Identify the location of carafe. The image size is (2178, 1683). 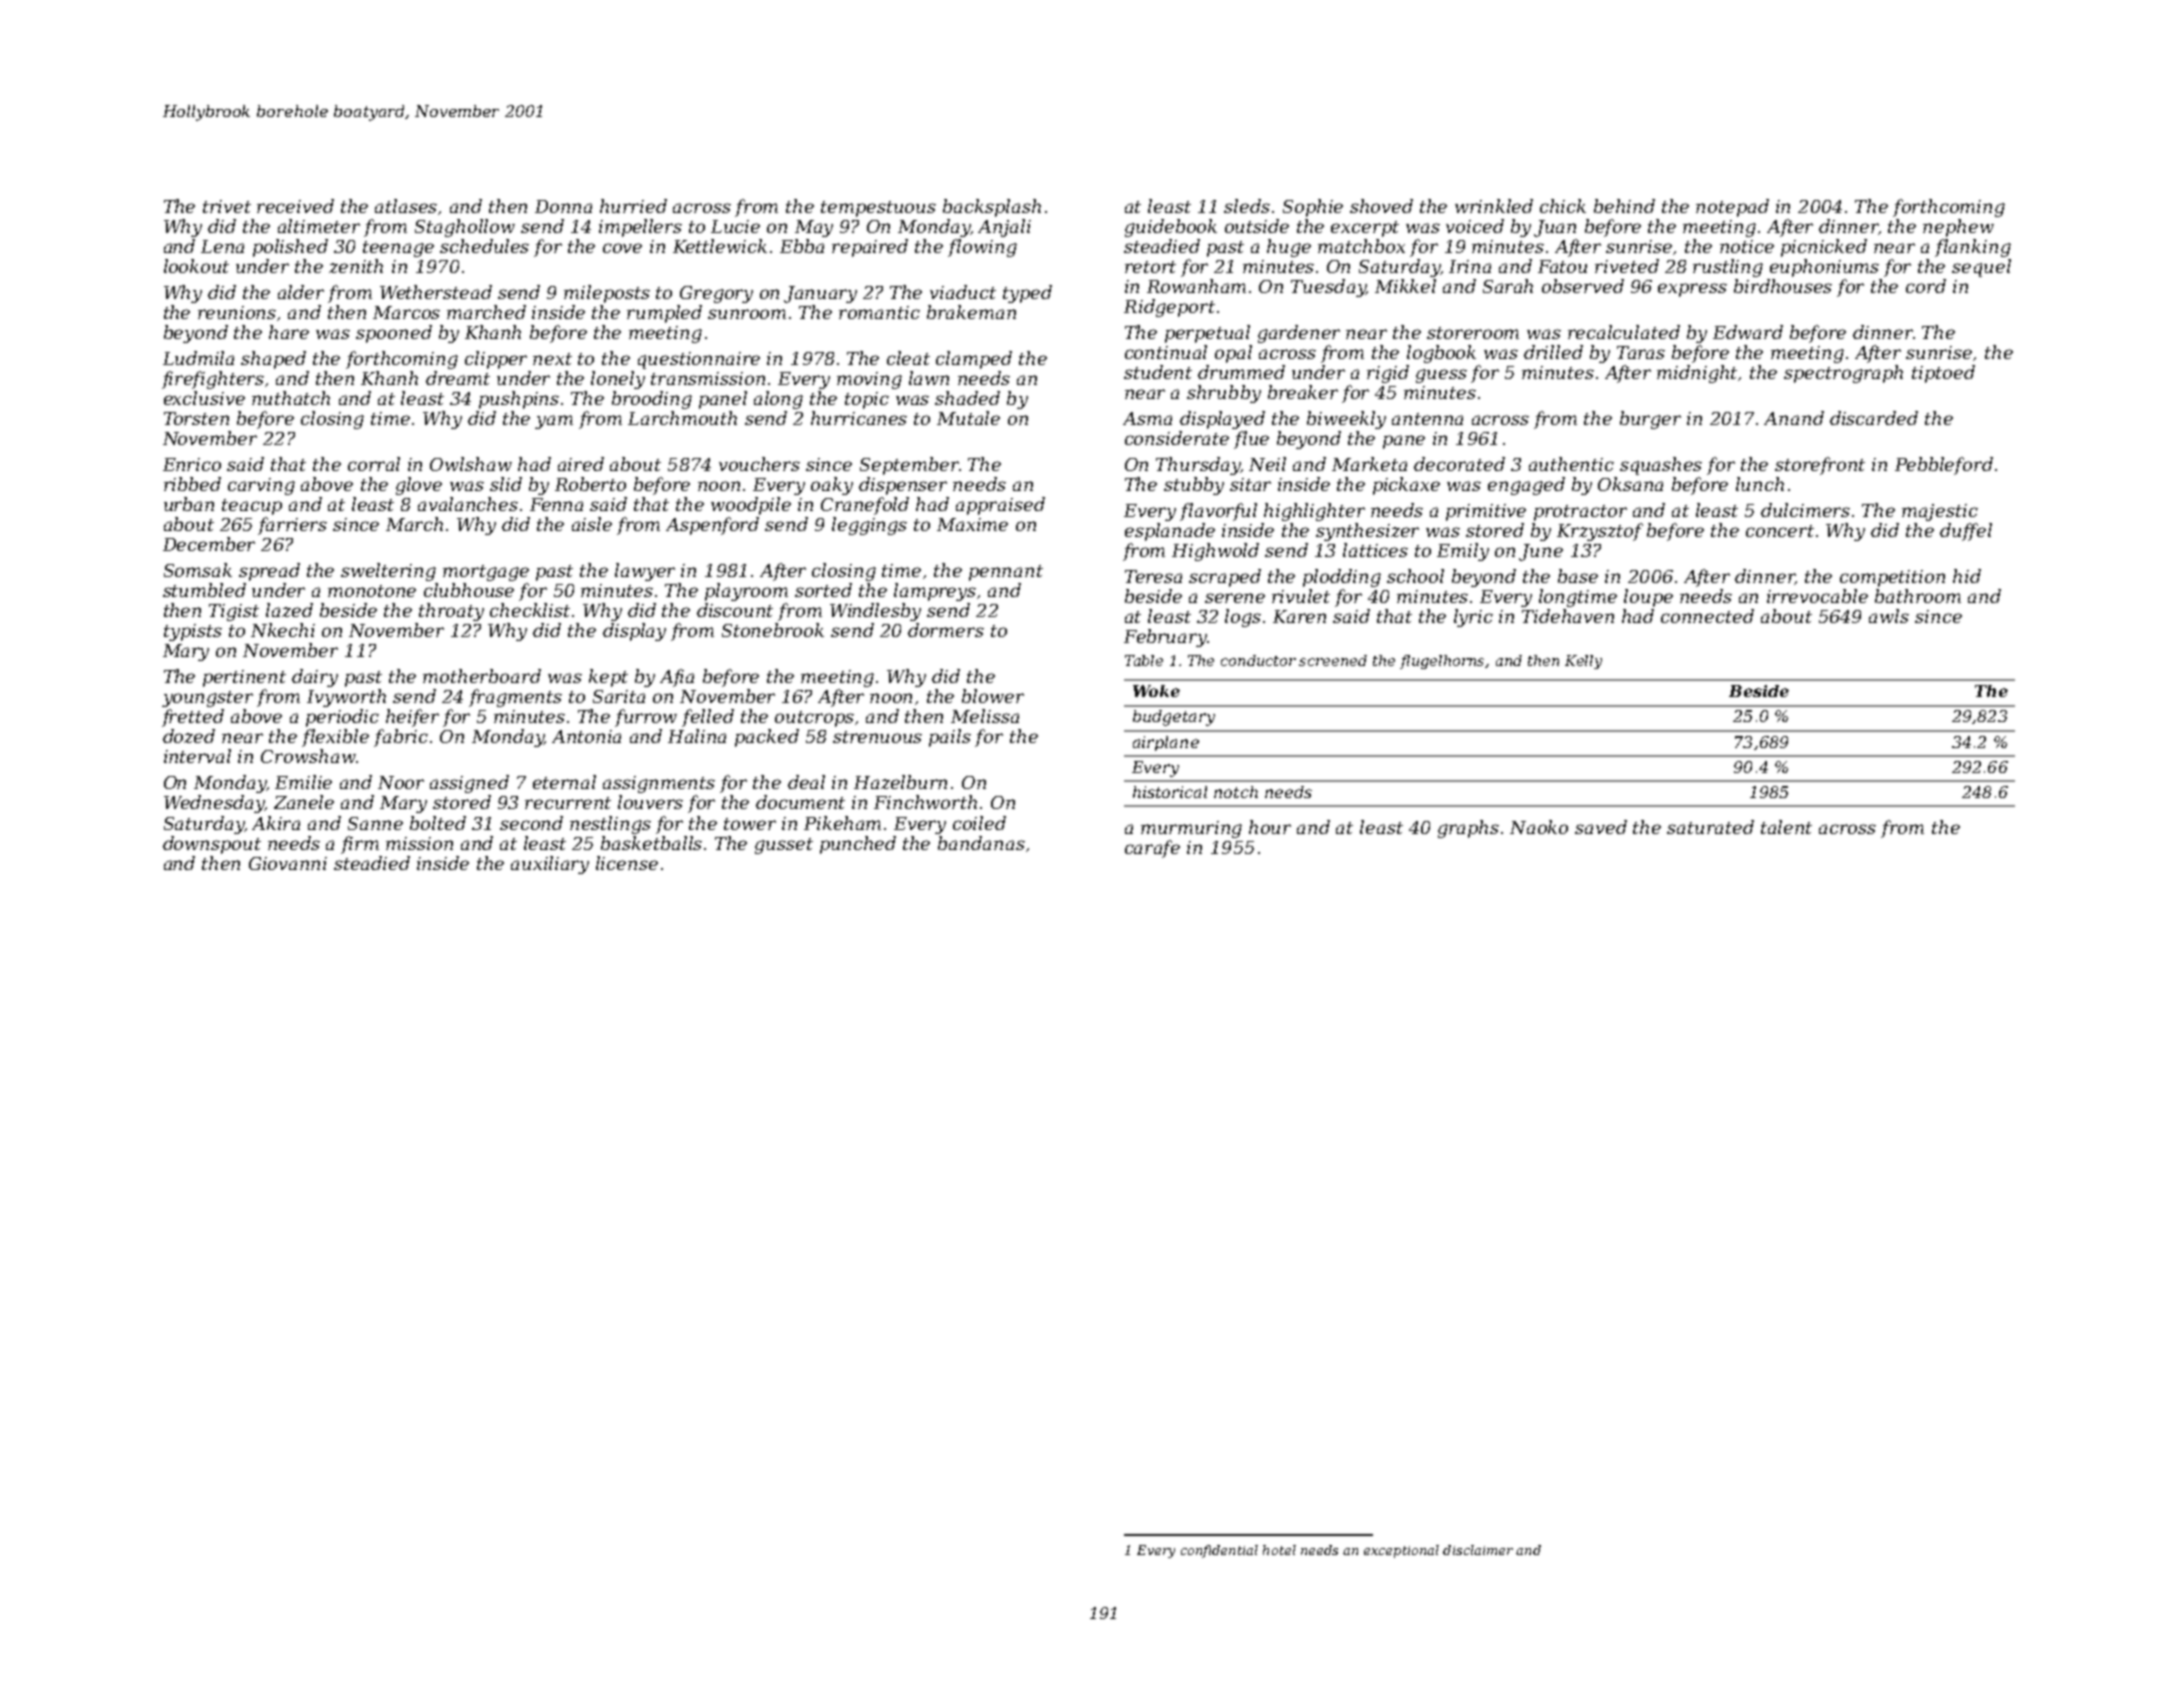
(1152, 849).
